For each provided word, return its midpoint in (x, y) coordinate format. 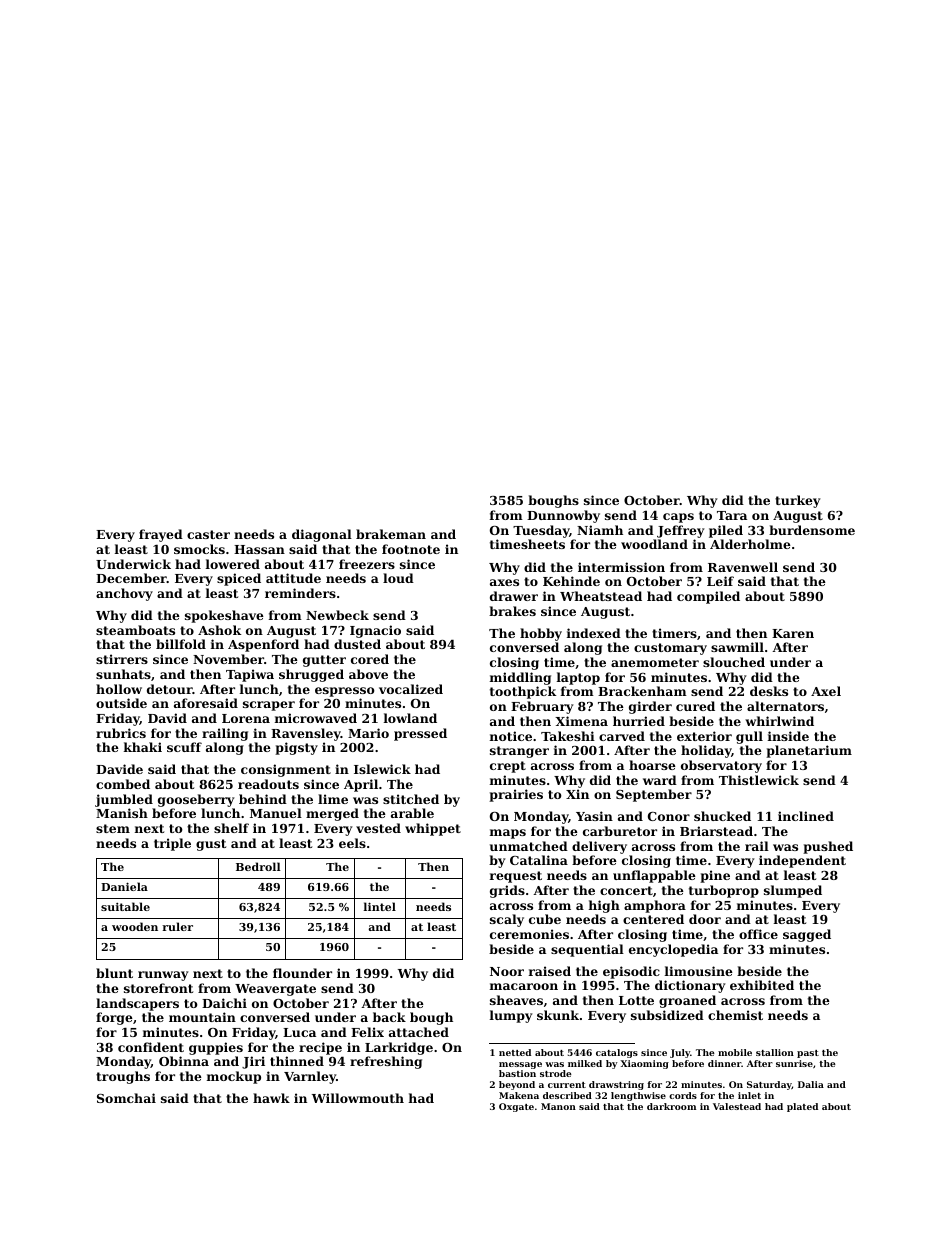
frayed (161, 535)
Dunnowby (563, 516)
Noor (507, 971)
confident (151, 1047)
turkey (797, 501)
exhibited (762, 985)
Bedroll (258, 866)
